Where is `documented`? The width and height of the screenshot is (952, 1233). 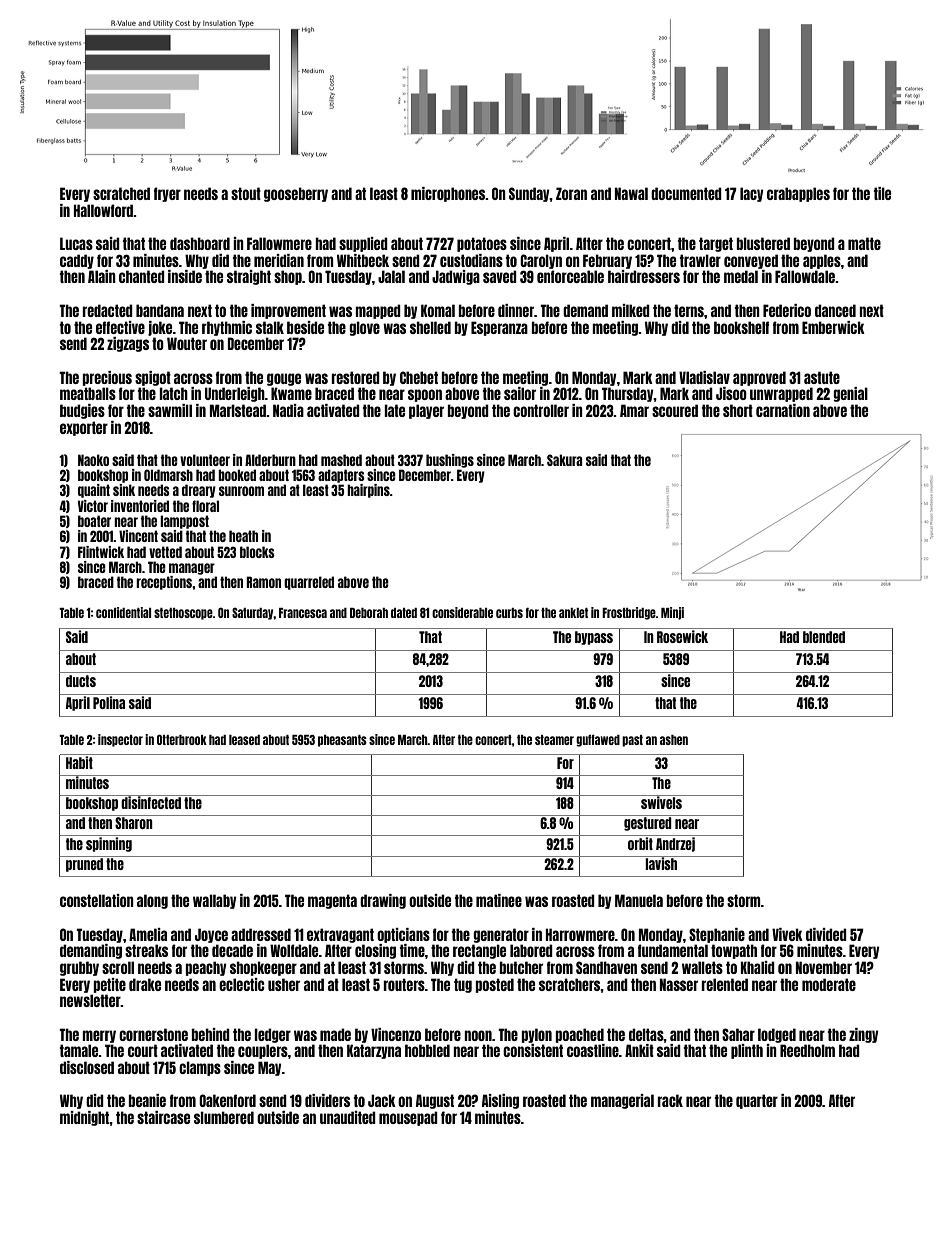
documented is located at coordinates (686, 193).
